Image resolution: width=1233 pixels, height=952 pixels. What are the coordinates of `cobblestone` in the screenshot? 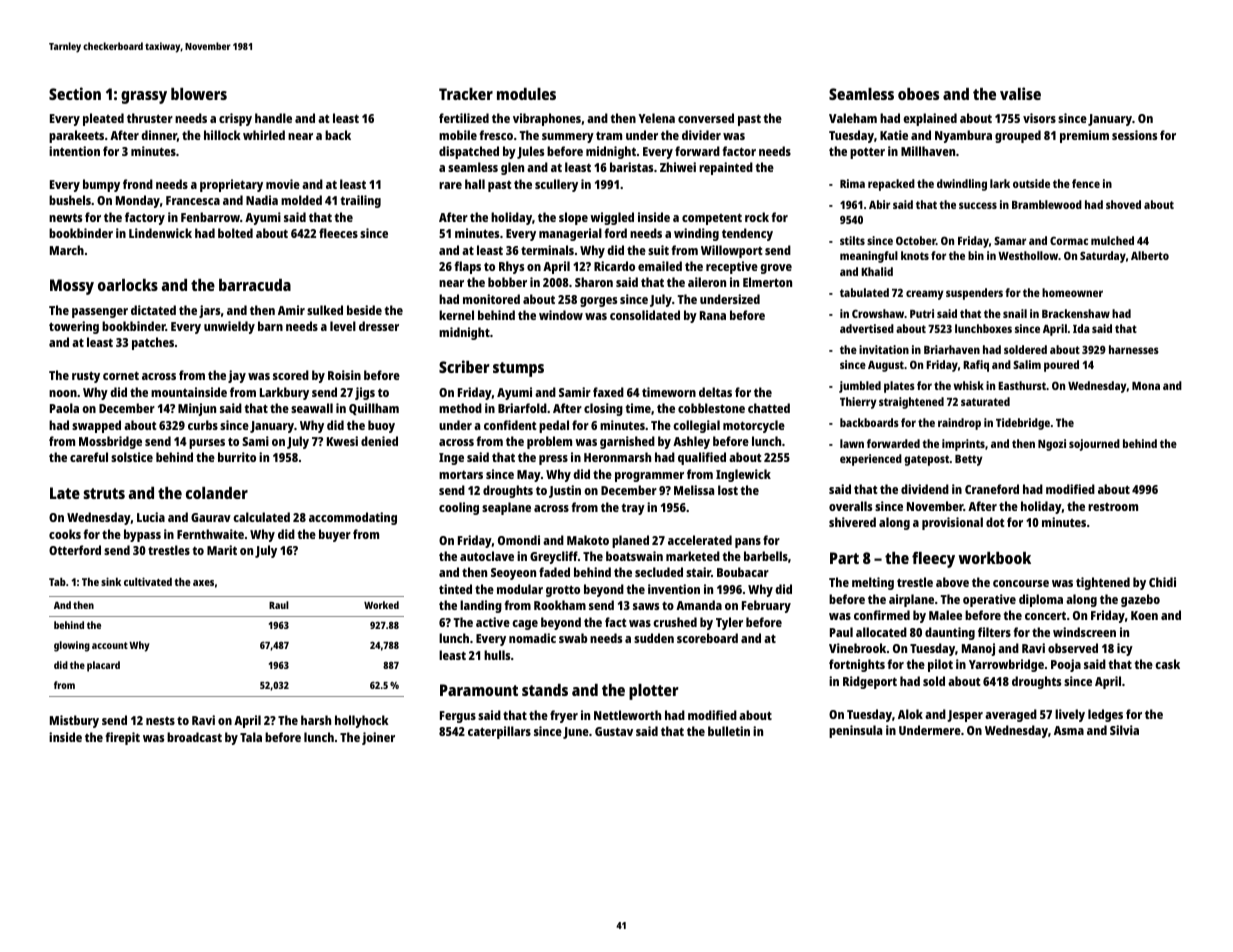 It's located at (711, 408).
